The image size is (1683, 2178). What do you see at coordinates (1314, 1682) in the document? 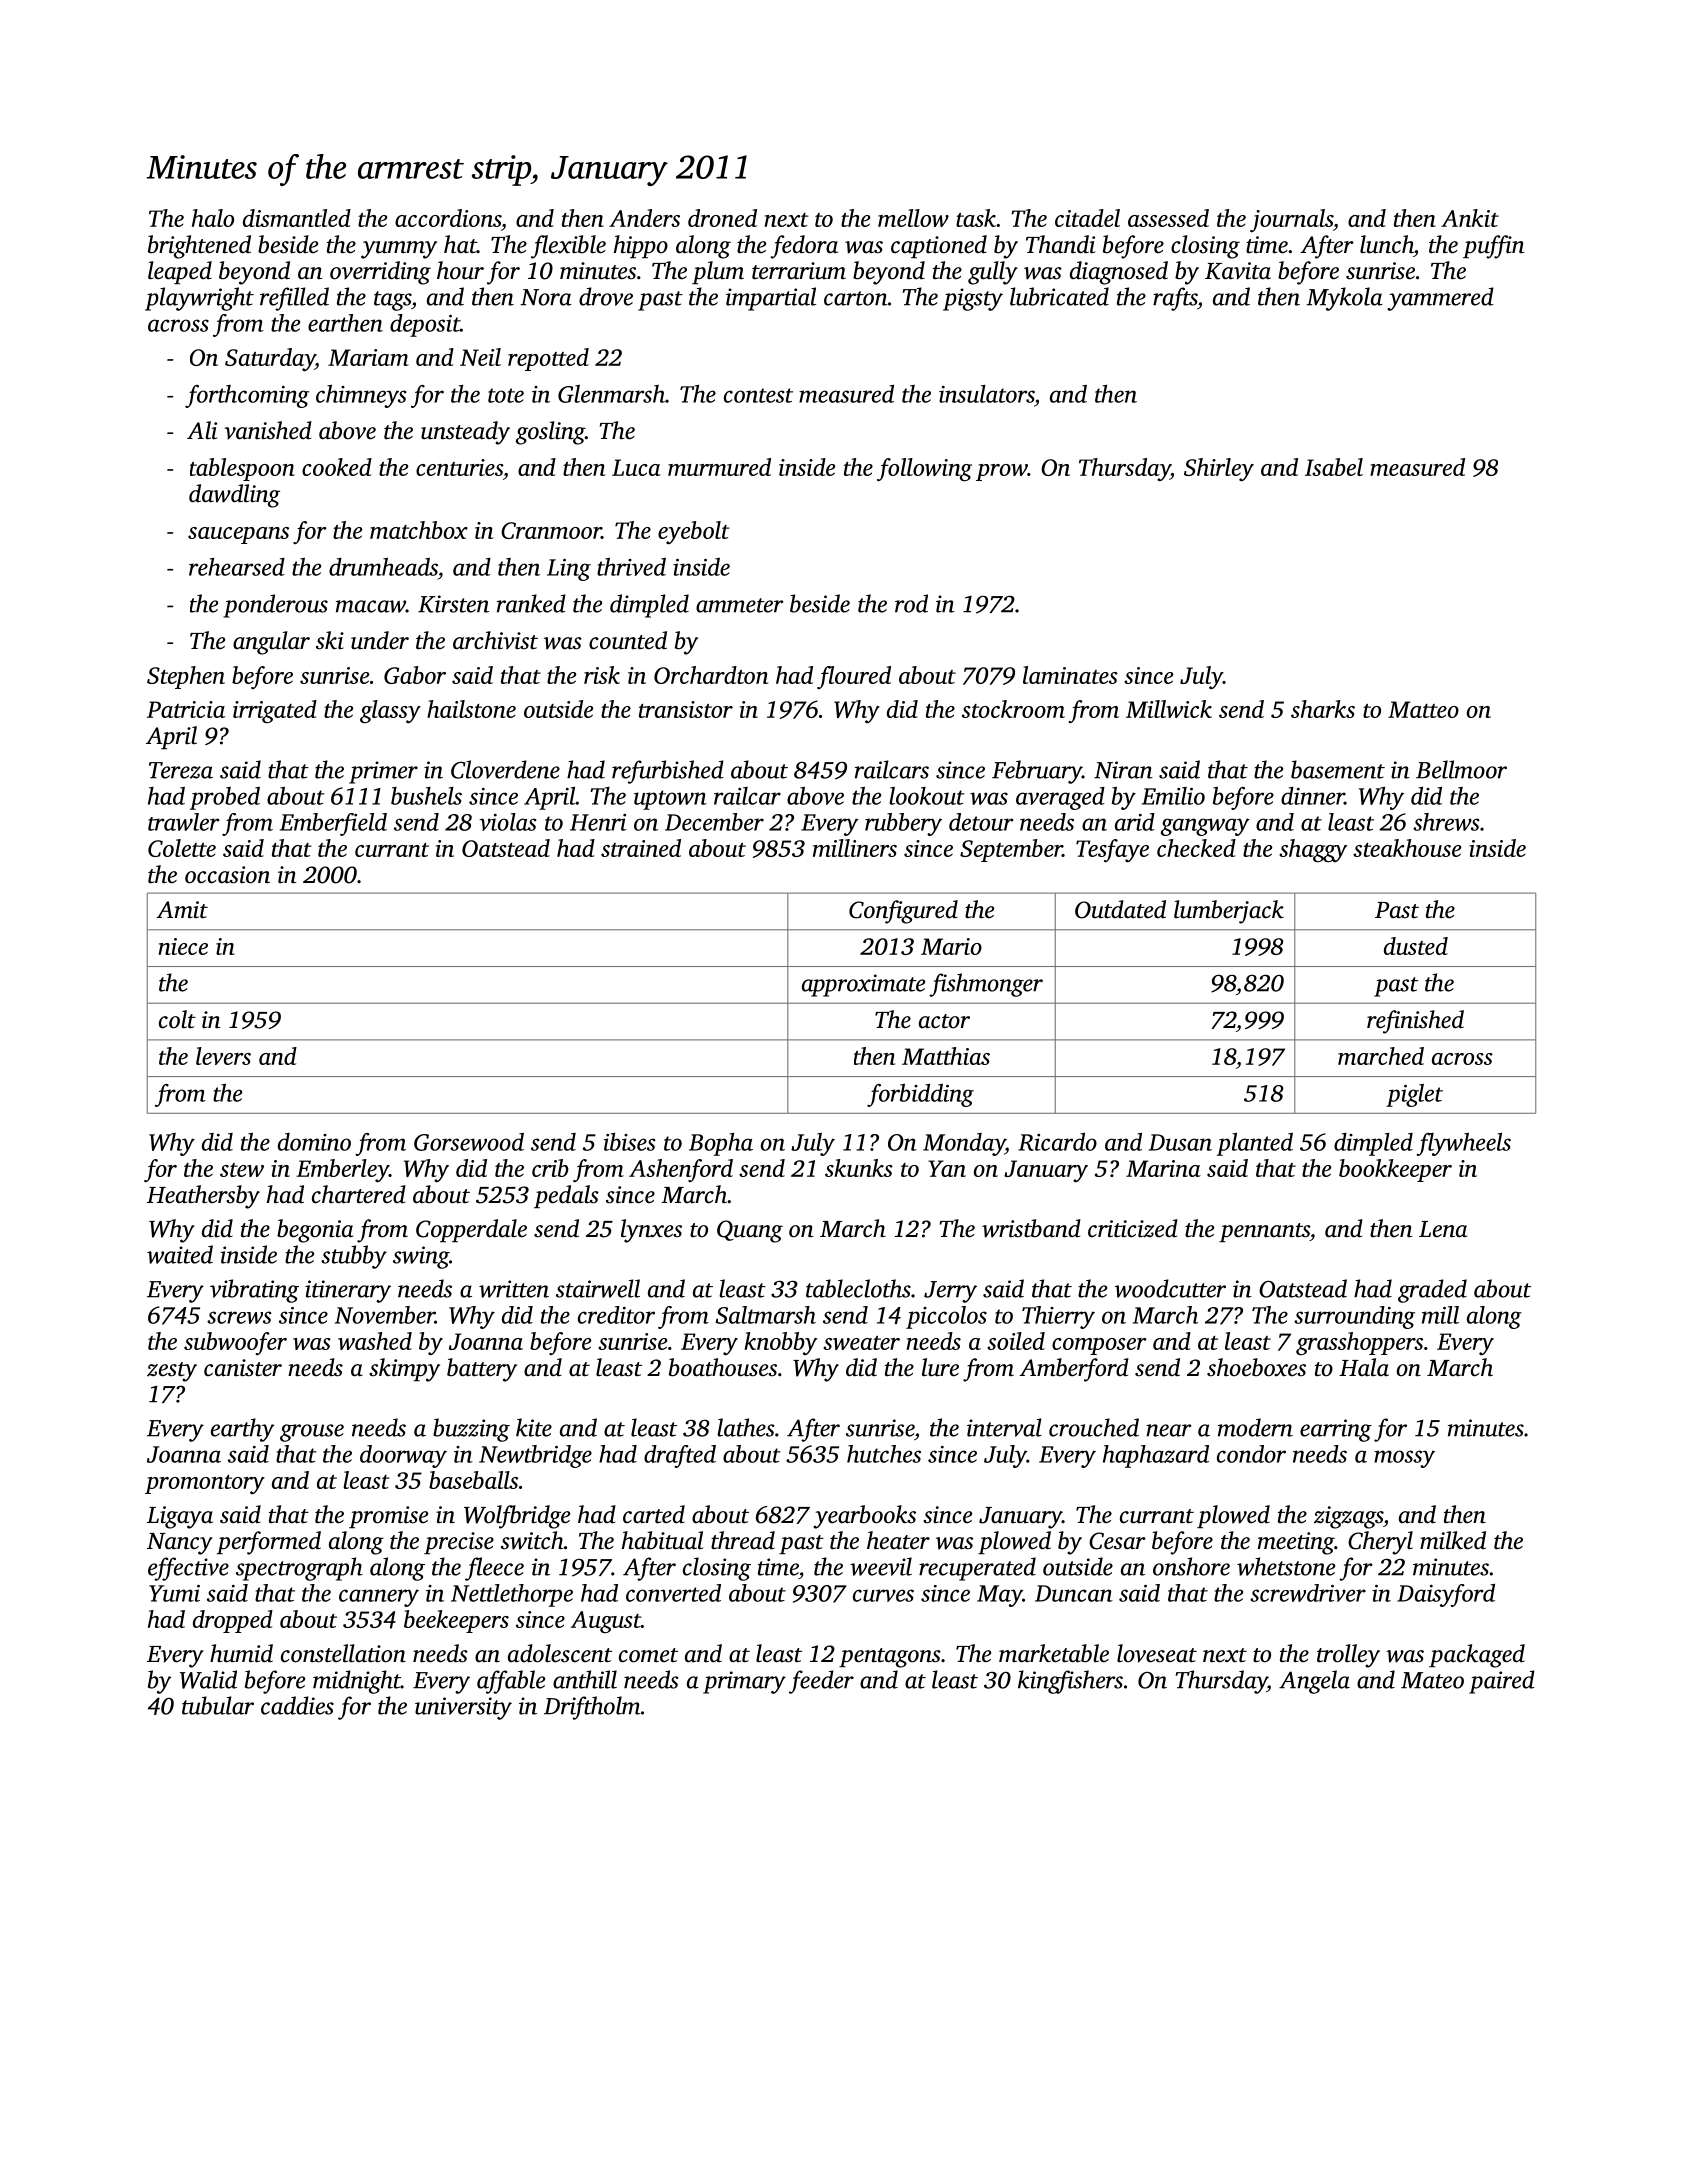
I see `Angela` at bounding box center [1314, 1682].
